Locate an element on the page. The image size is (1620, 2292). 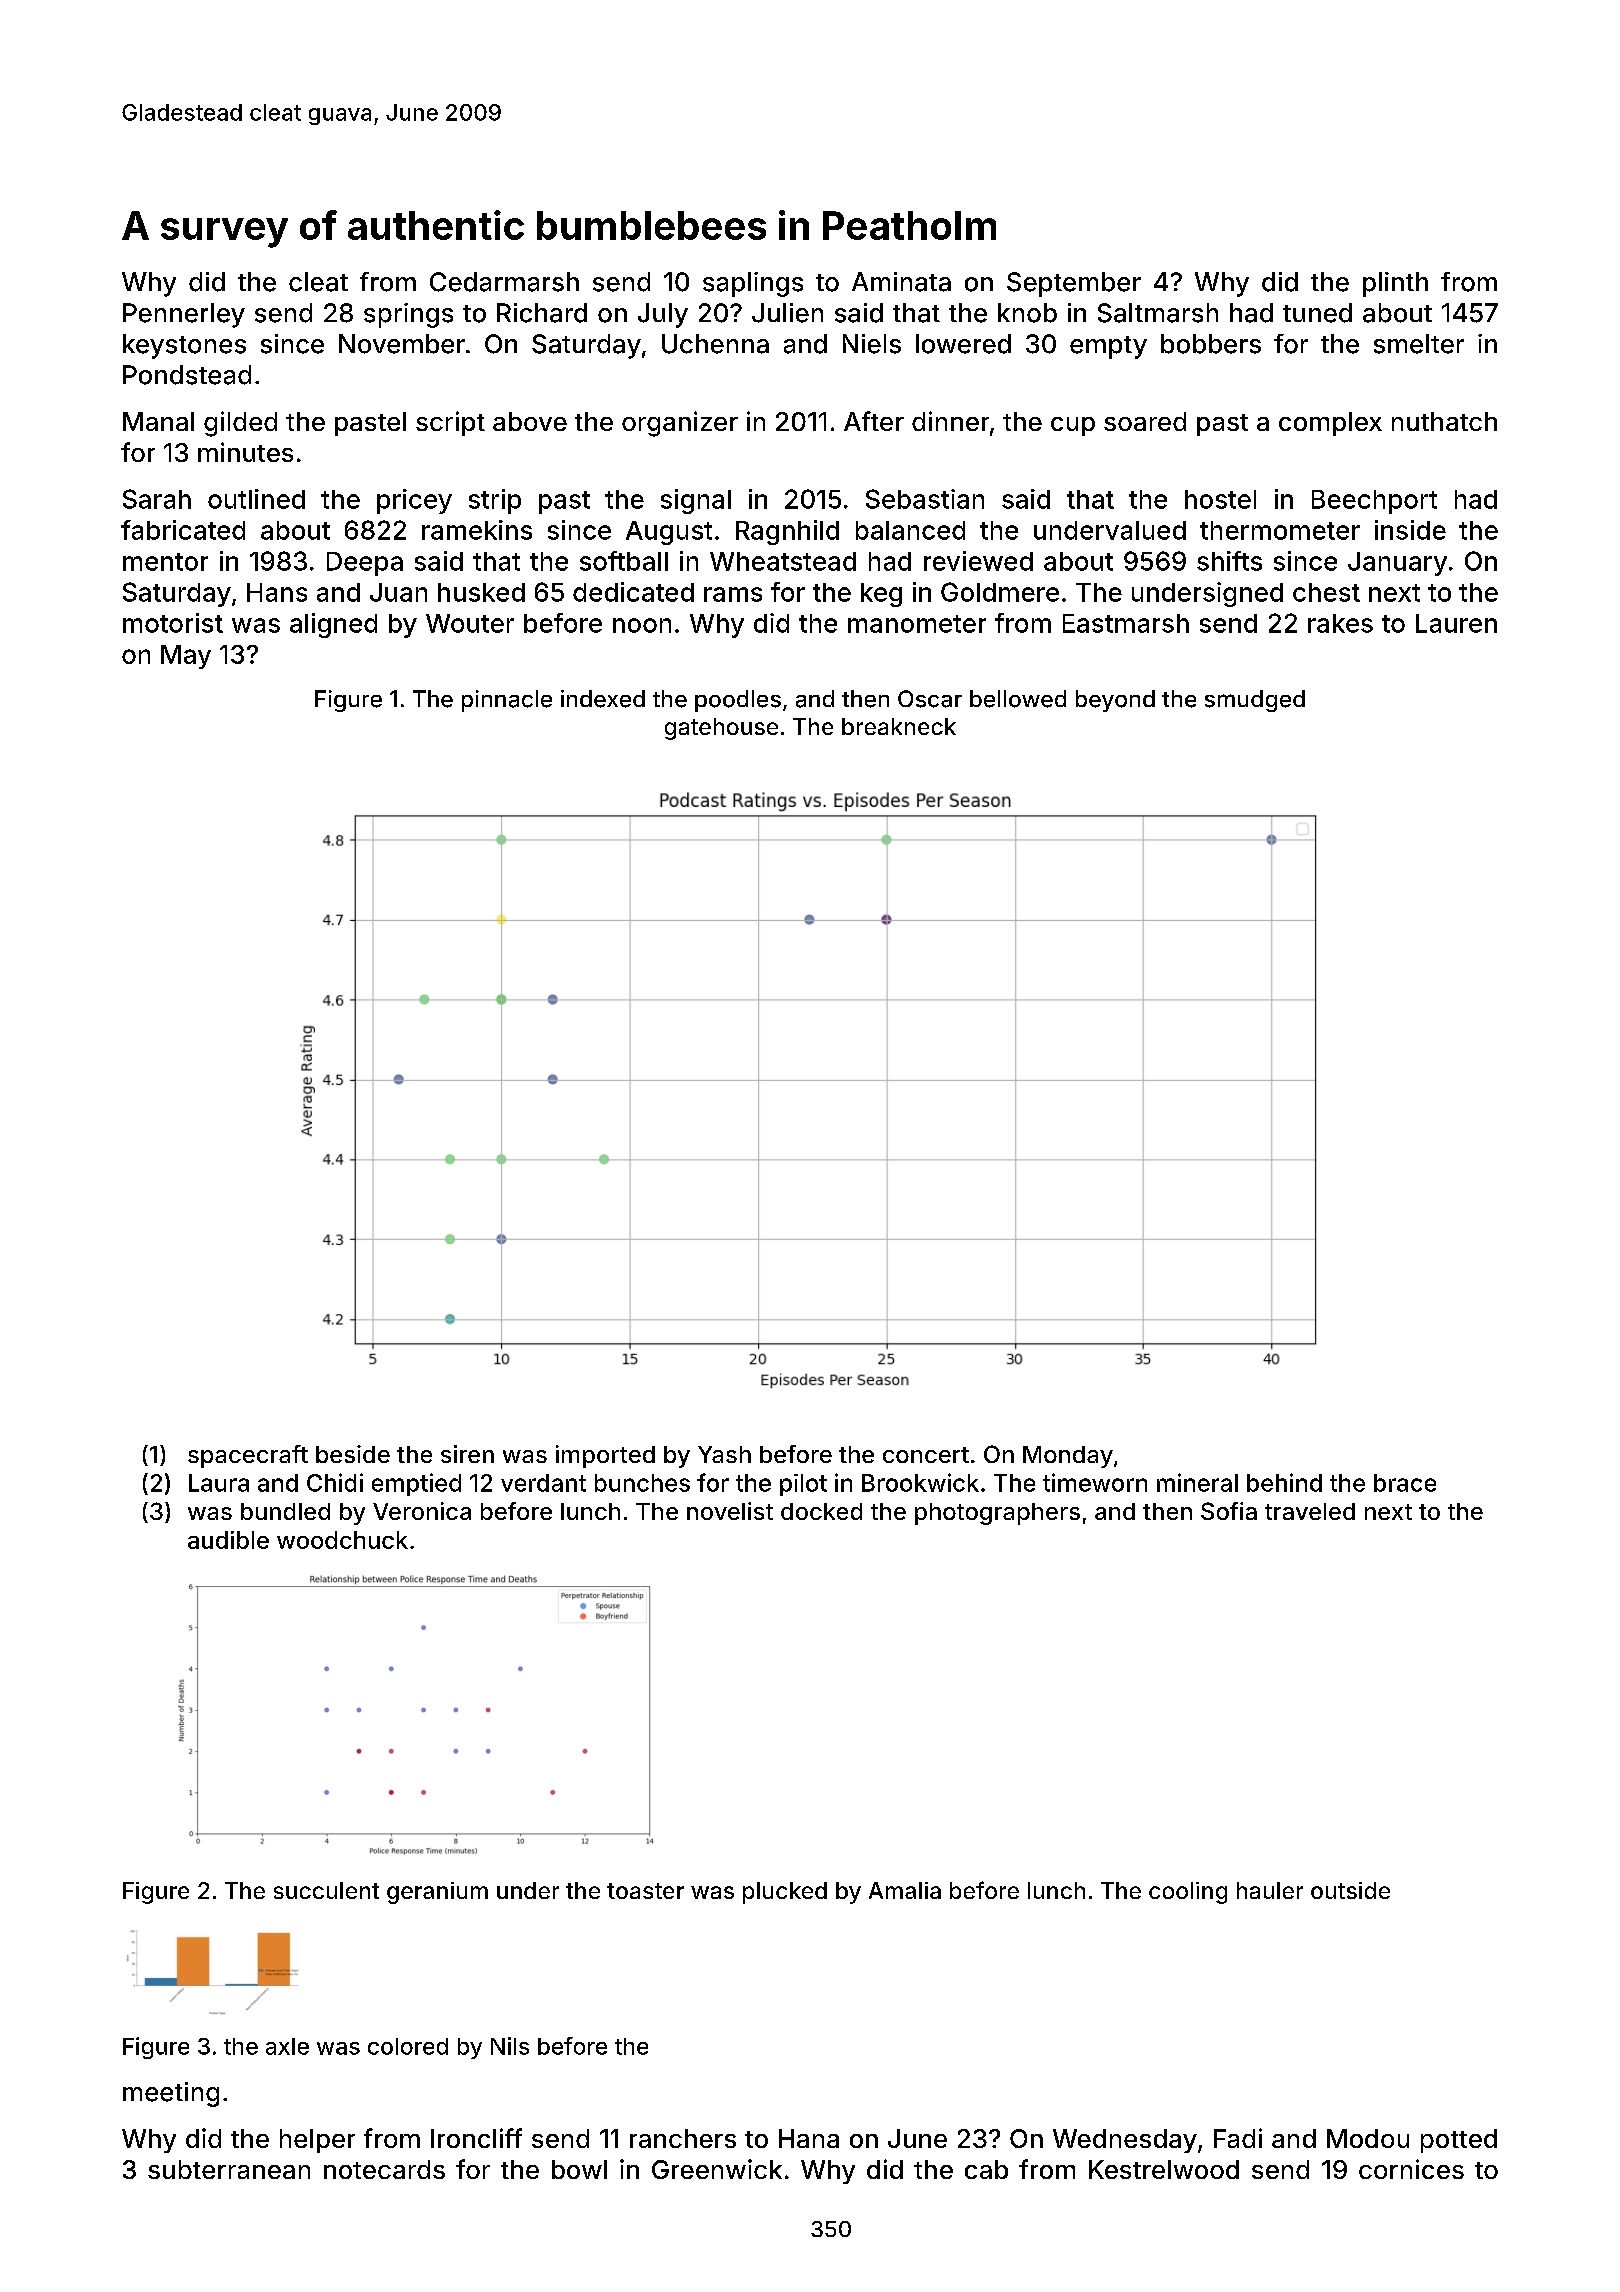
beside is located at coordinates (353, 1454).
